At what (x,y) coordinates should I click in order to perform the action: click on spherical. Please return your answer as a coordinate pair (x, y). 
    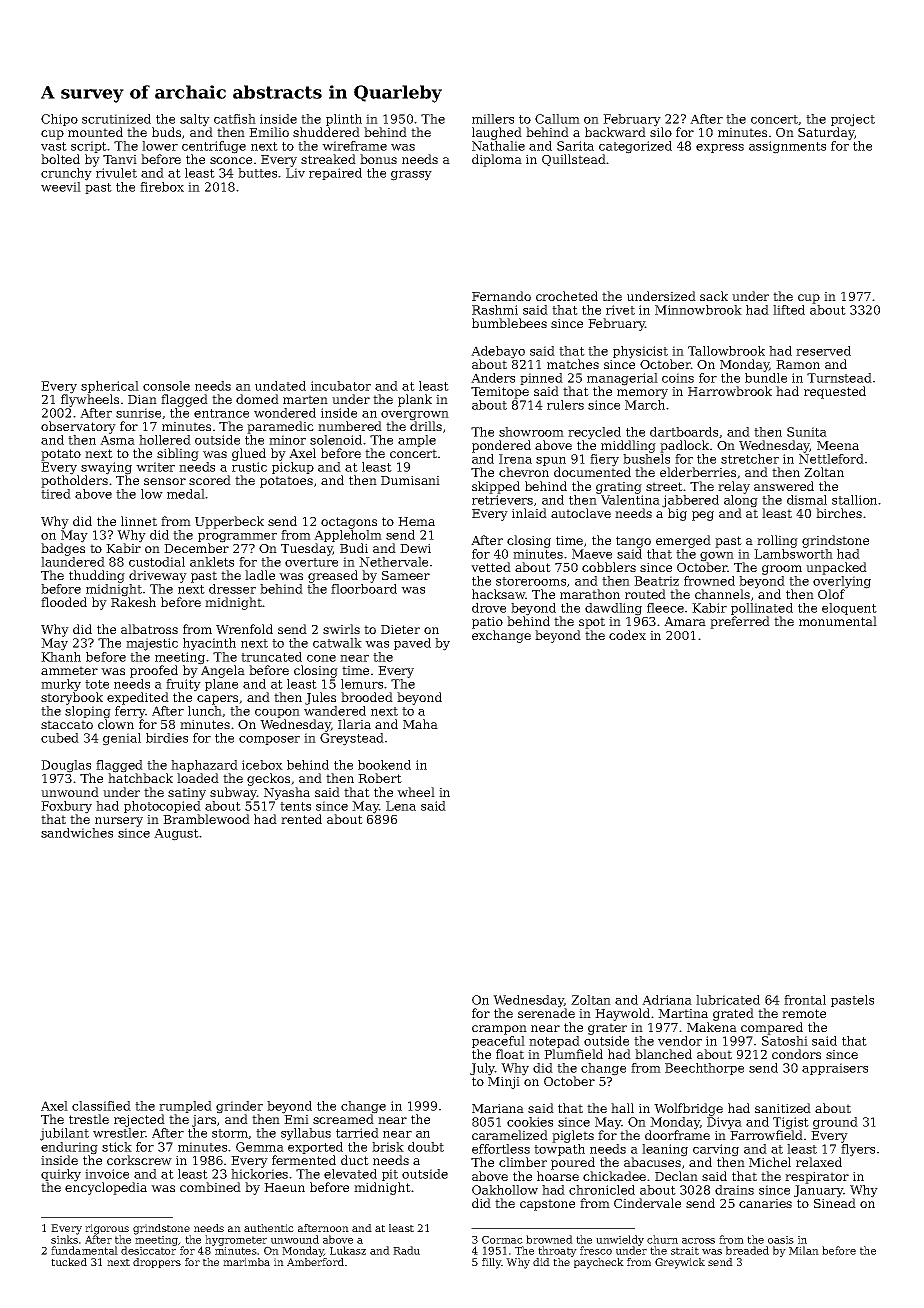
    Looking at the image, I should click on (110, 387).
